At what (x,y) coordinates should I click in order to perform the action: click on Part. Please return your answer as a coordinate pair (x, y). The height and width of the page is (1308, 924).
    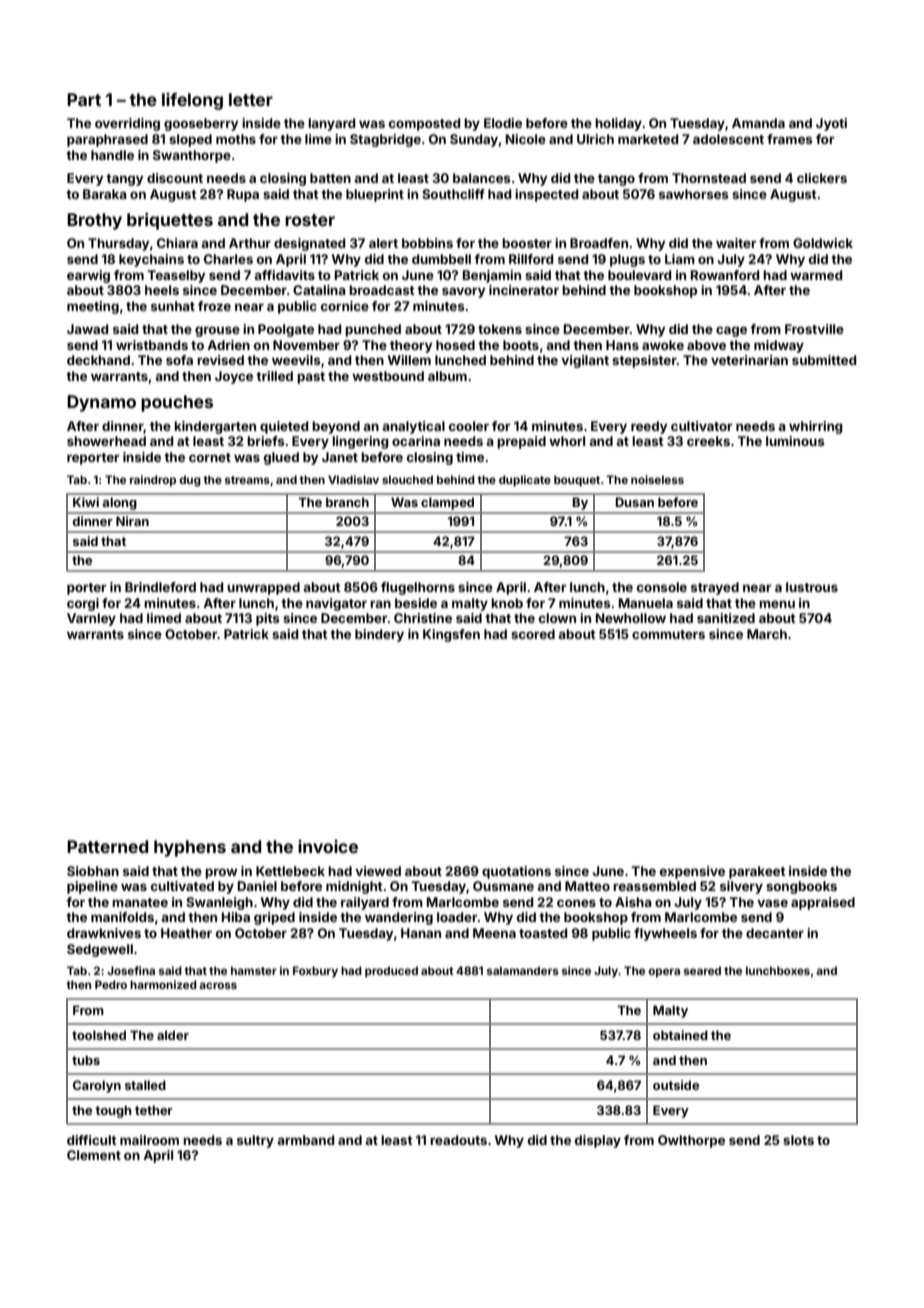
    Looking at the image, I should click on (84, 99).
